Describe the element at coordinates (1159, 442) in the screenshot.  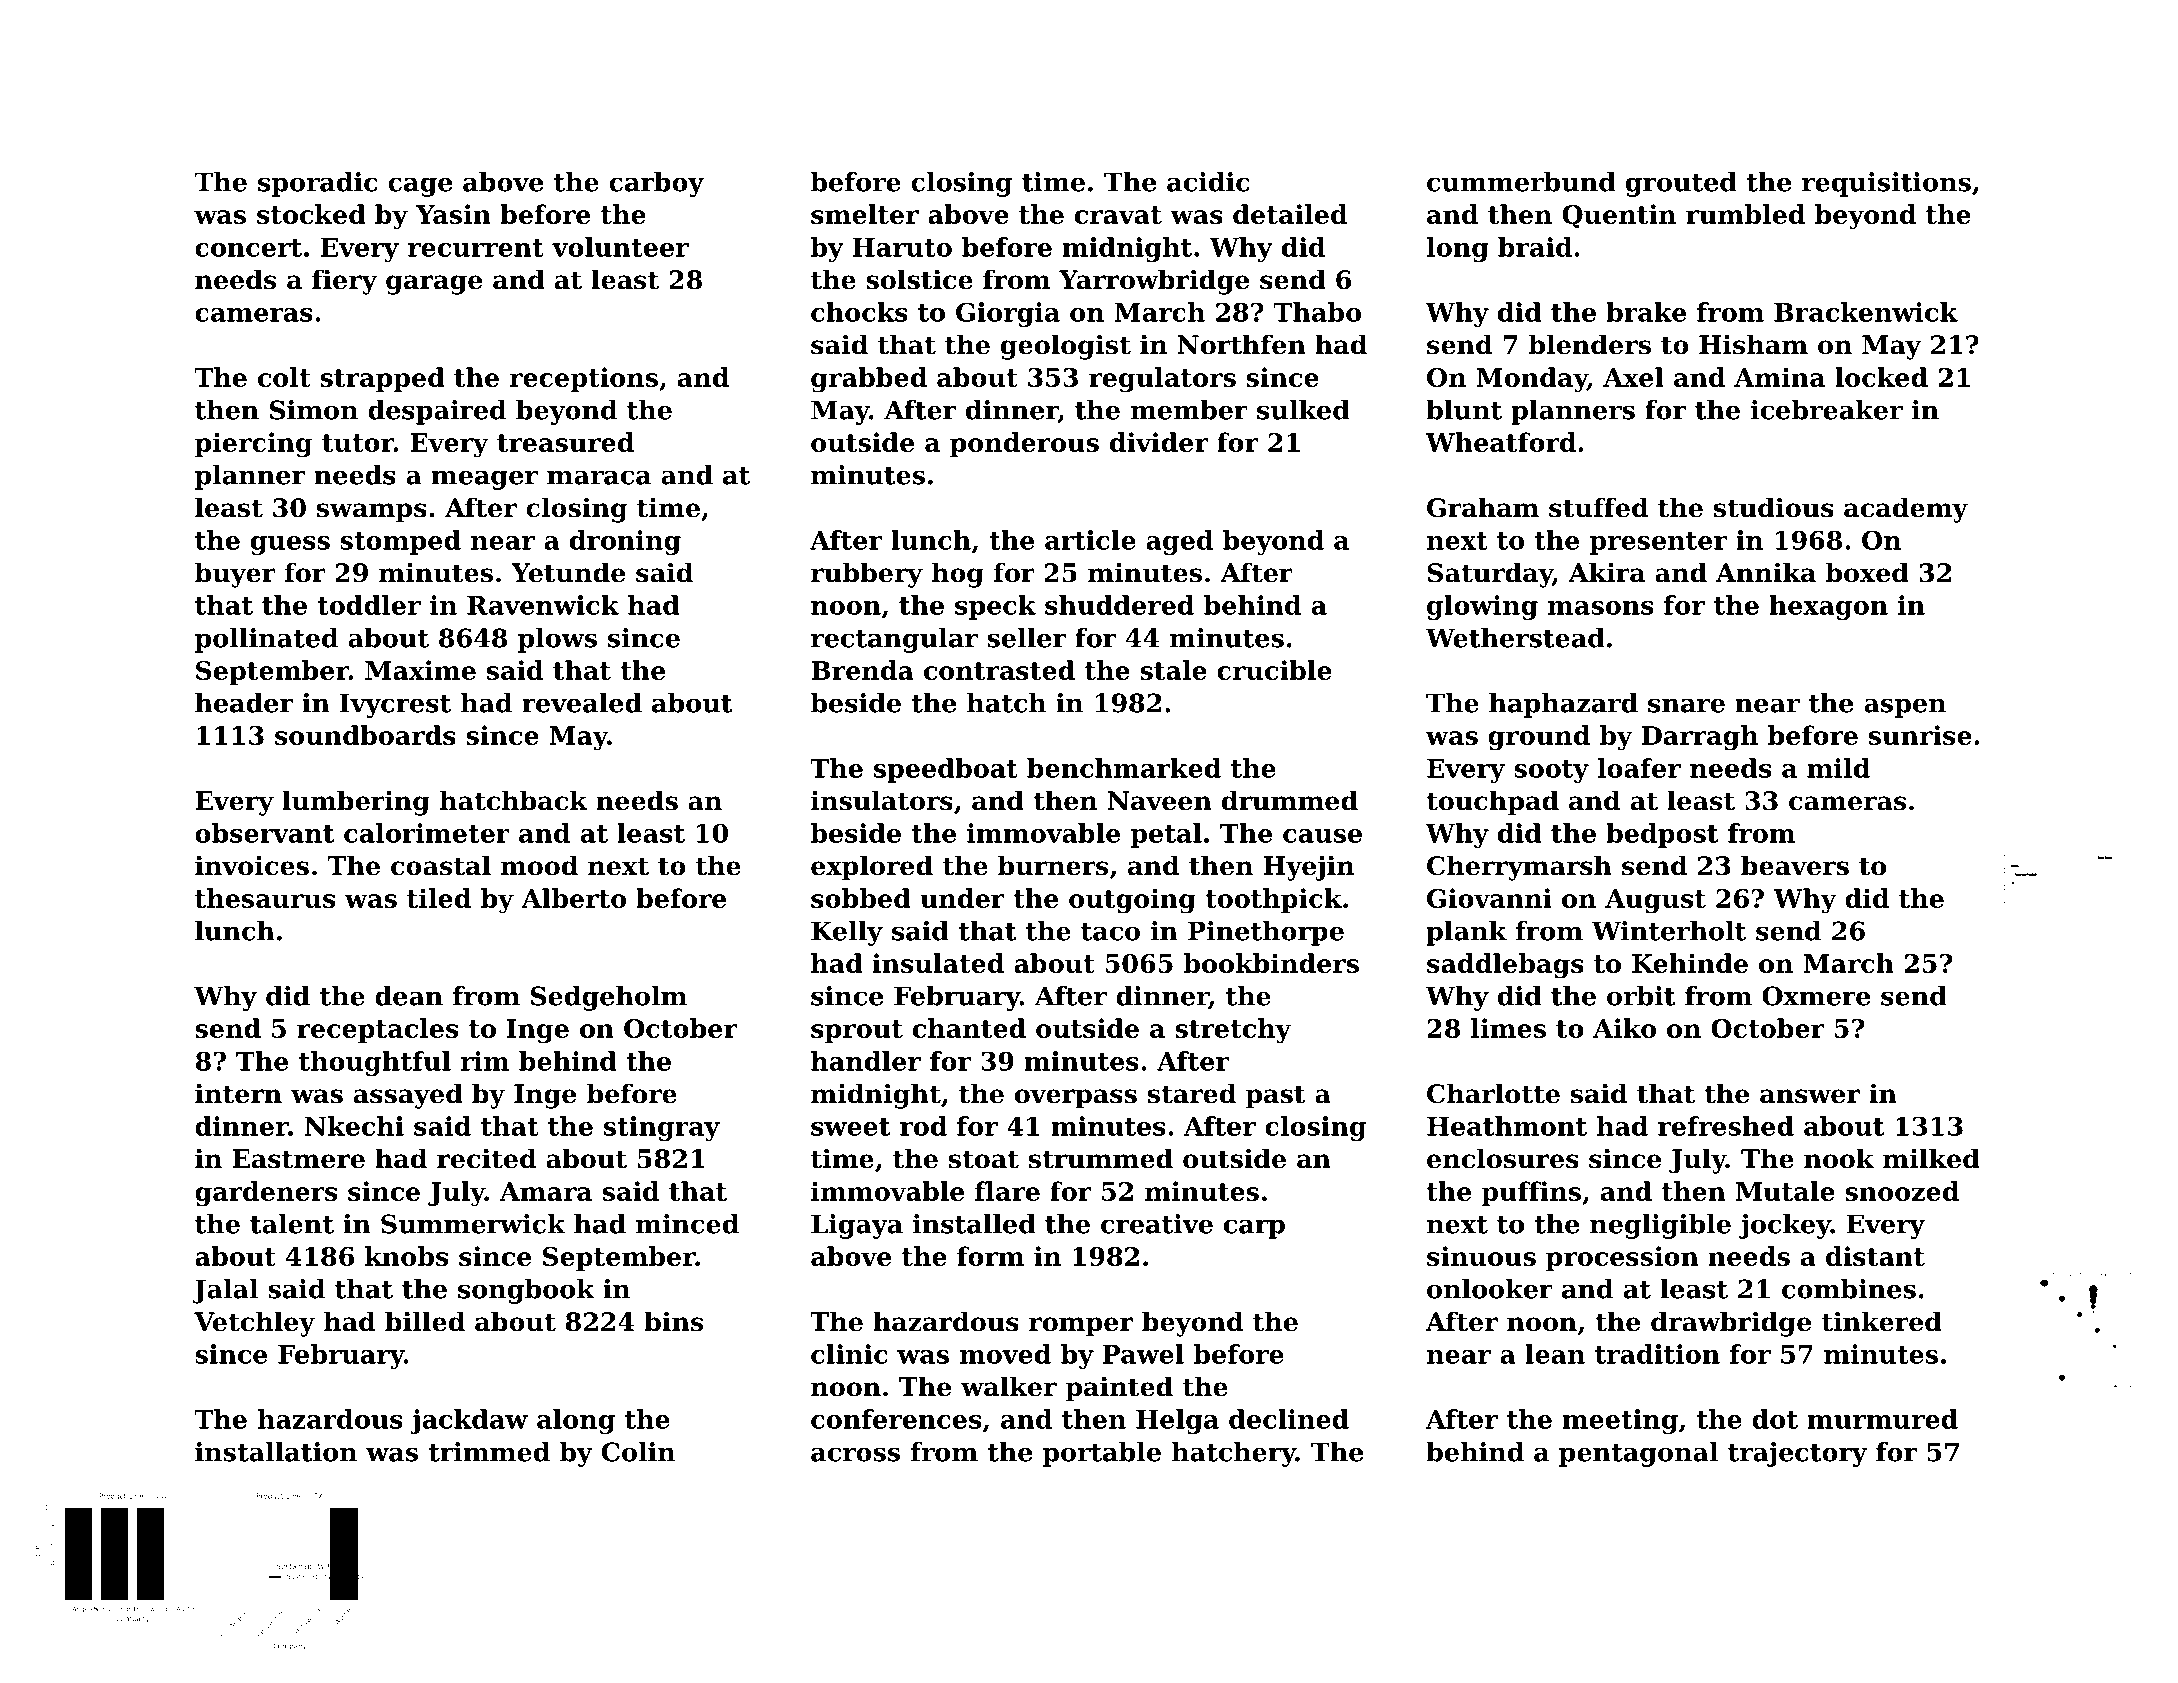
I see `divider` at that location.
